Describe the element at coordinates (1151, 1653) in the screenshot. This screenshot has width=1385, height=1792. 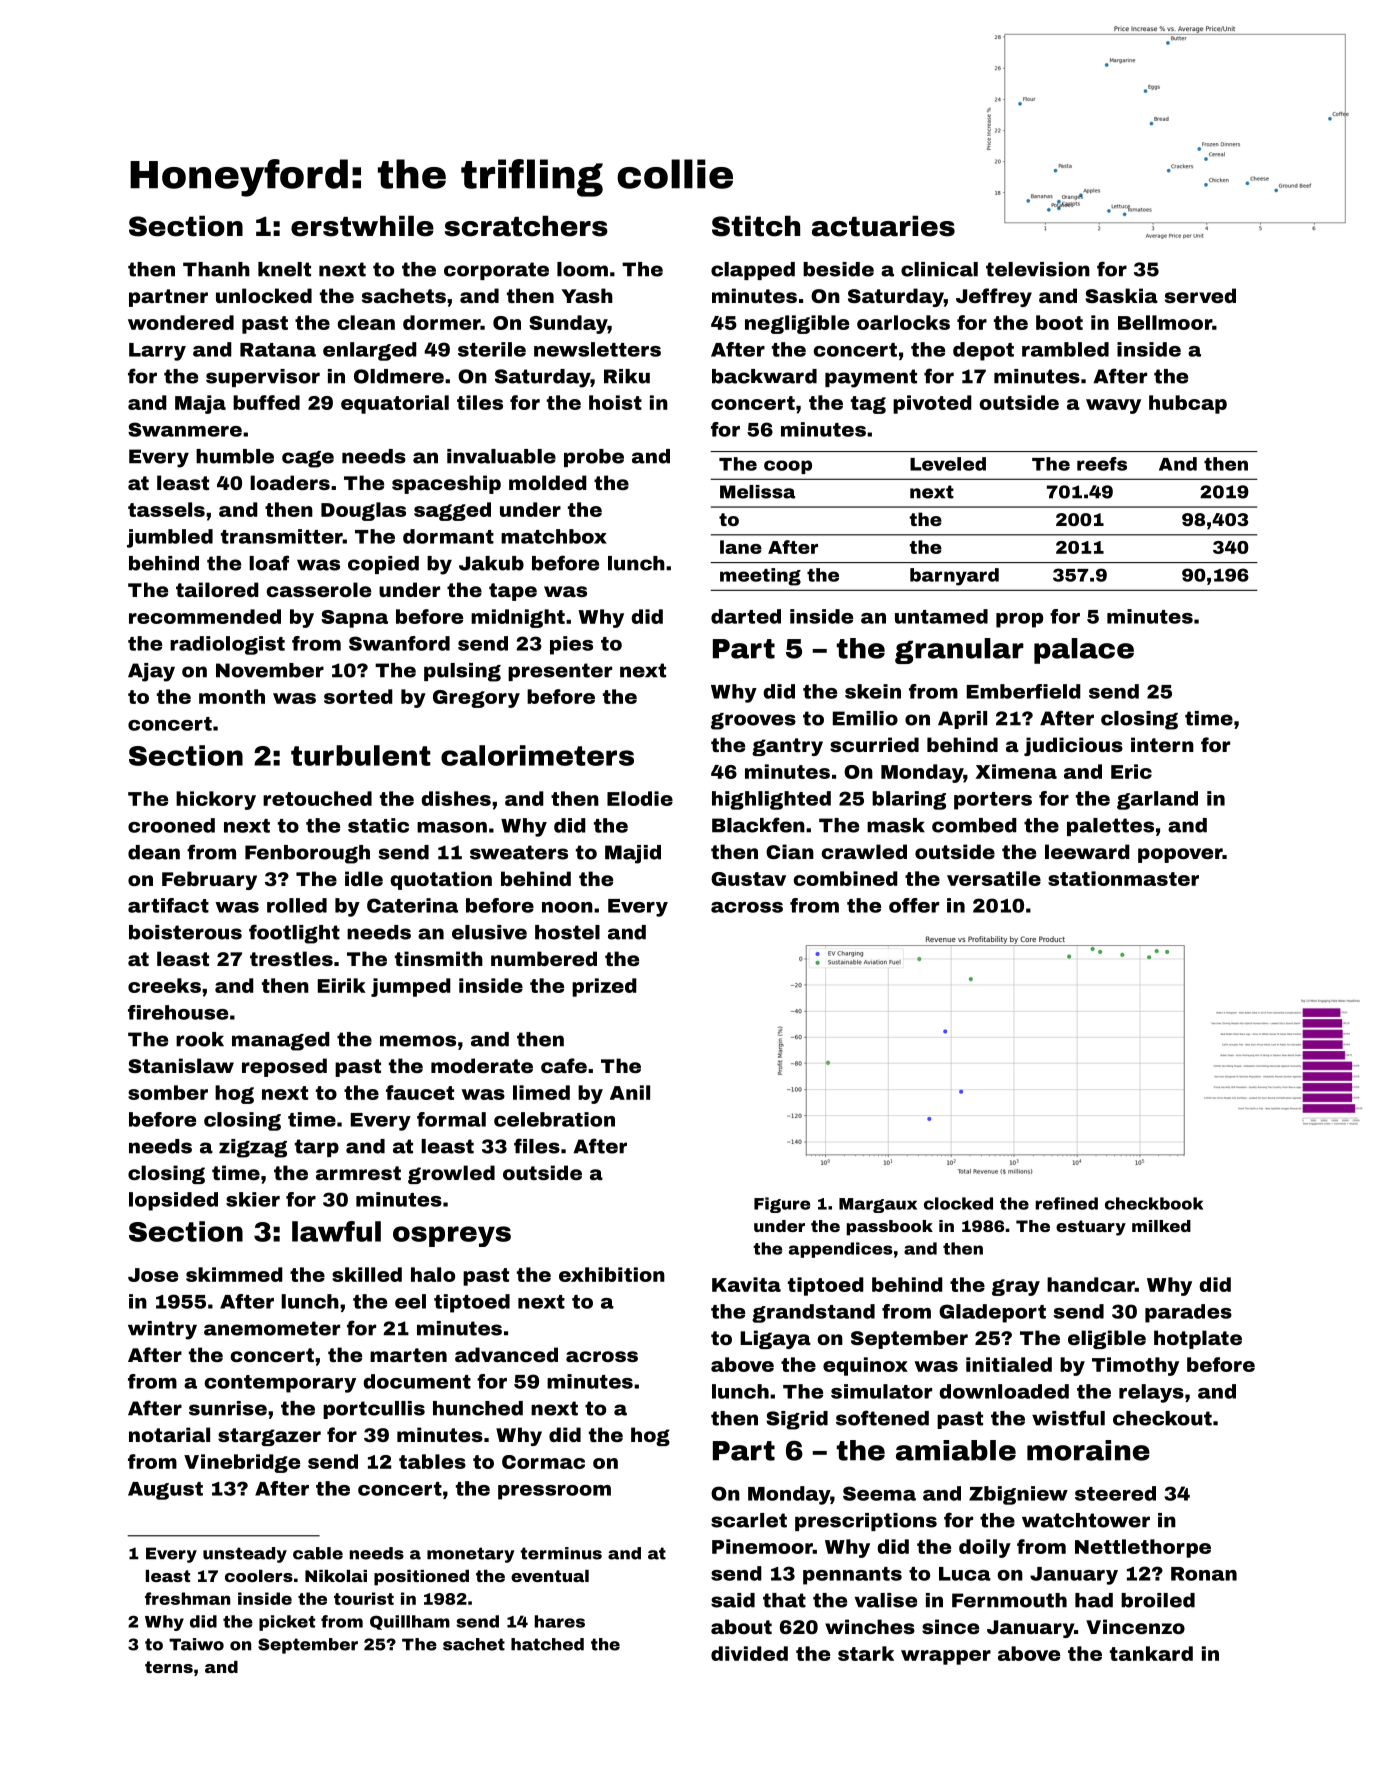
I see `tankard` at that location.
